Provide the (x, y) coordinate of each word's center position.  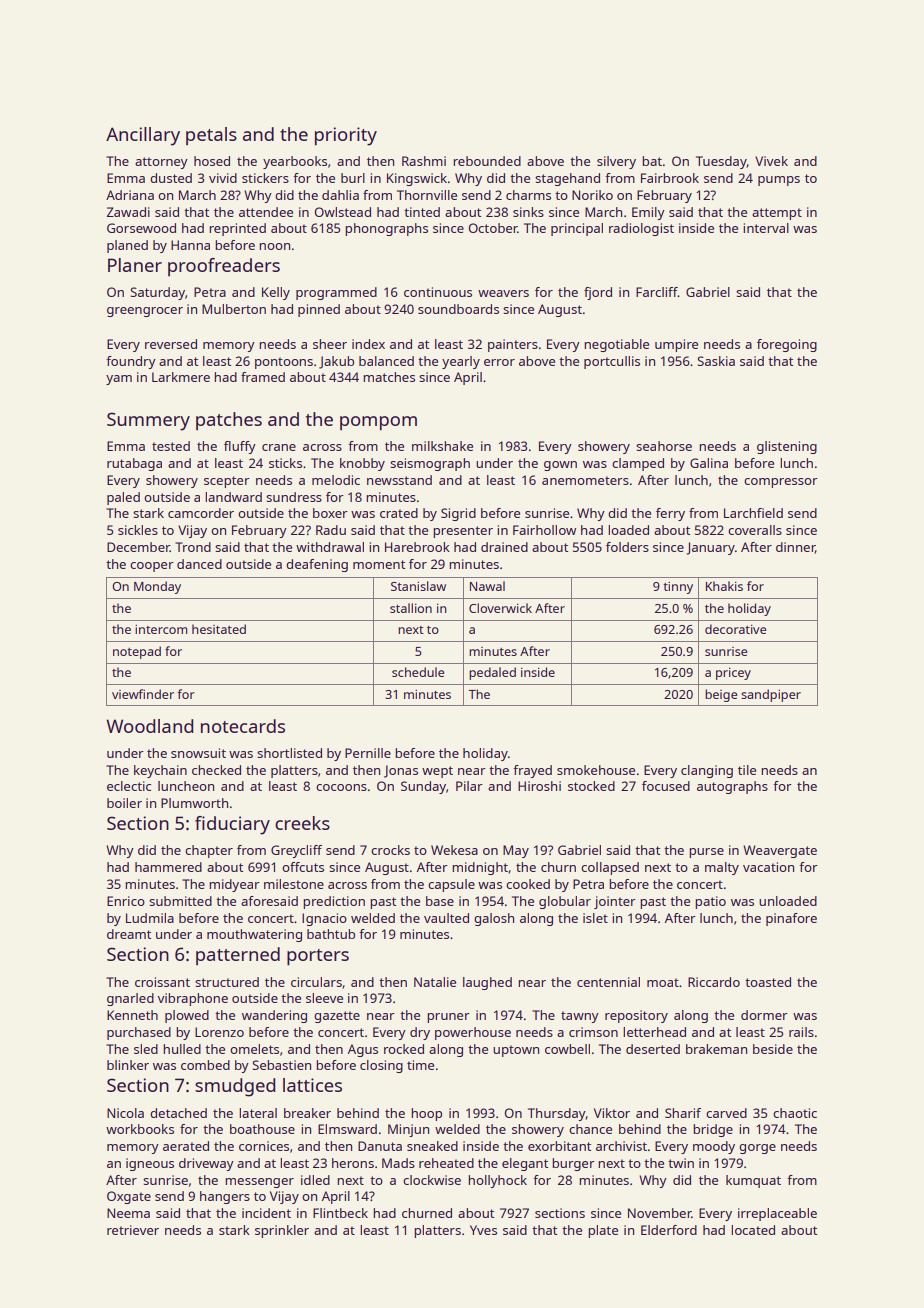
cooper (152, 567)
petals (211, 136)
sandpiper (771, 695)
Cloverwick (500, 608)
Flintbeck (340, 1213)
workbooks (140, 1129)
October (493, 228)
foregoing (787, 345)
